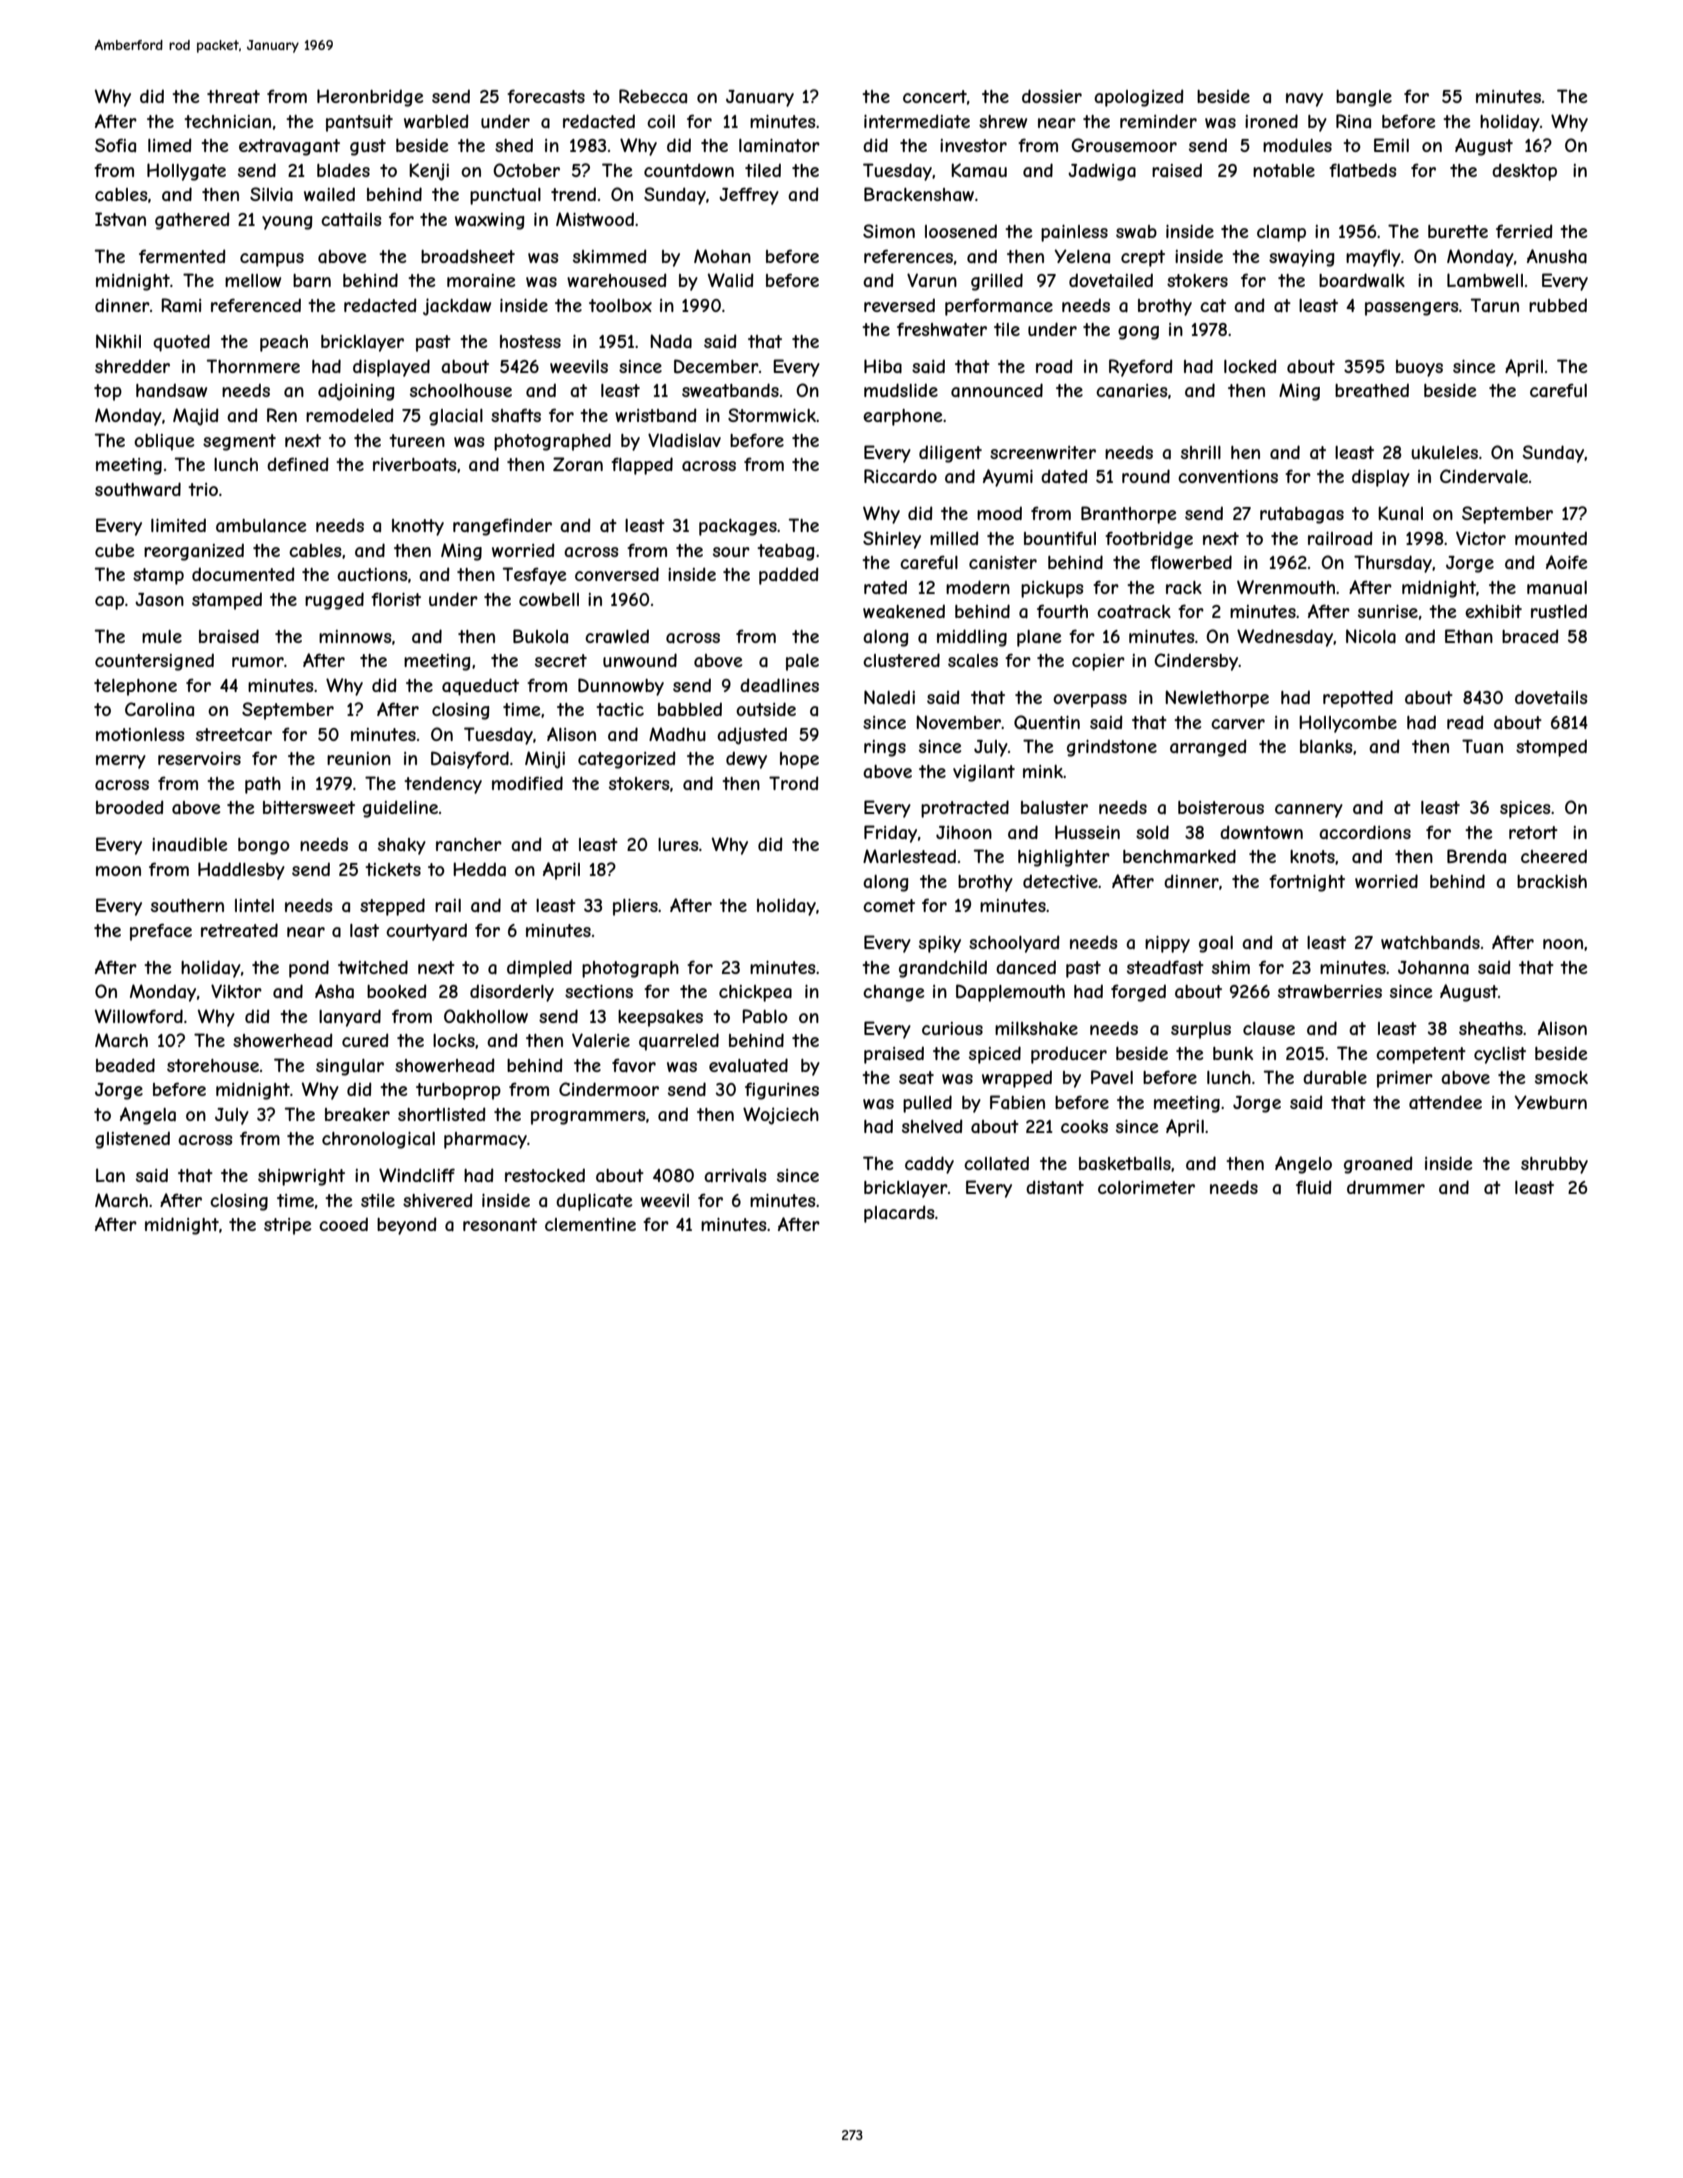  What do you see at coordinates (899, 1214) in the document?
I see `placards` at bounding box center [899, 1214].
